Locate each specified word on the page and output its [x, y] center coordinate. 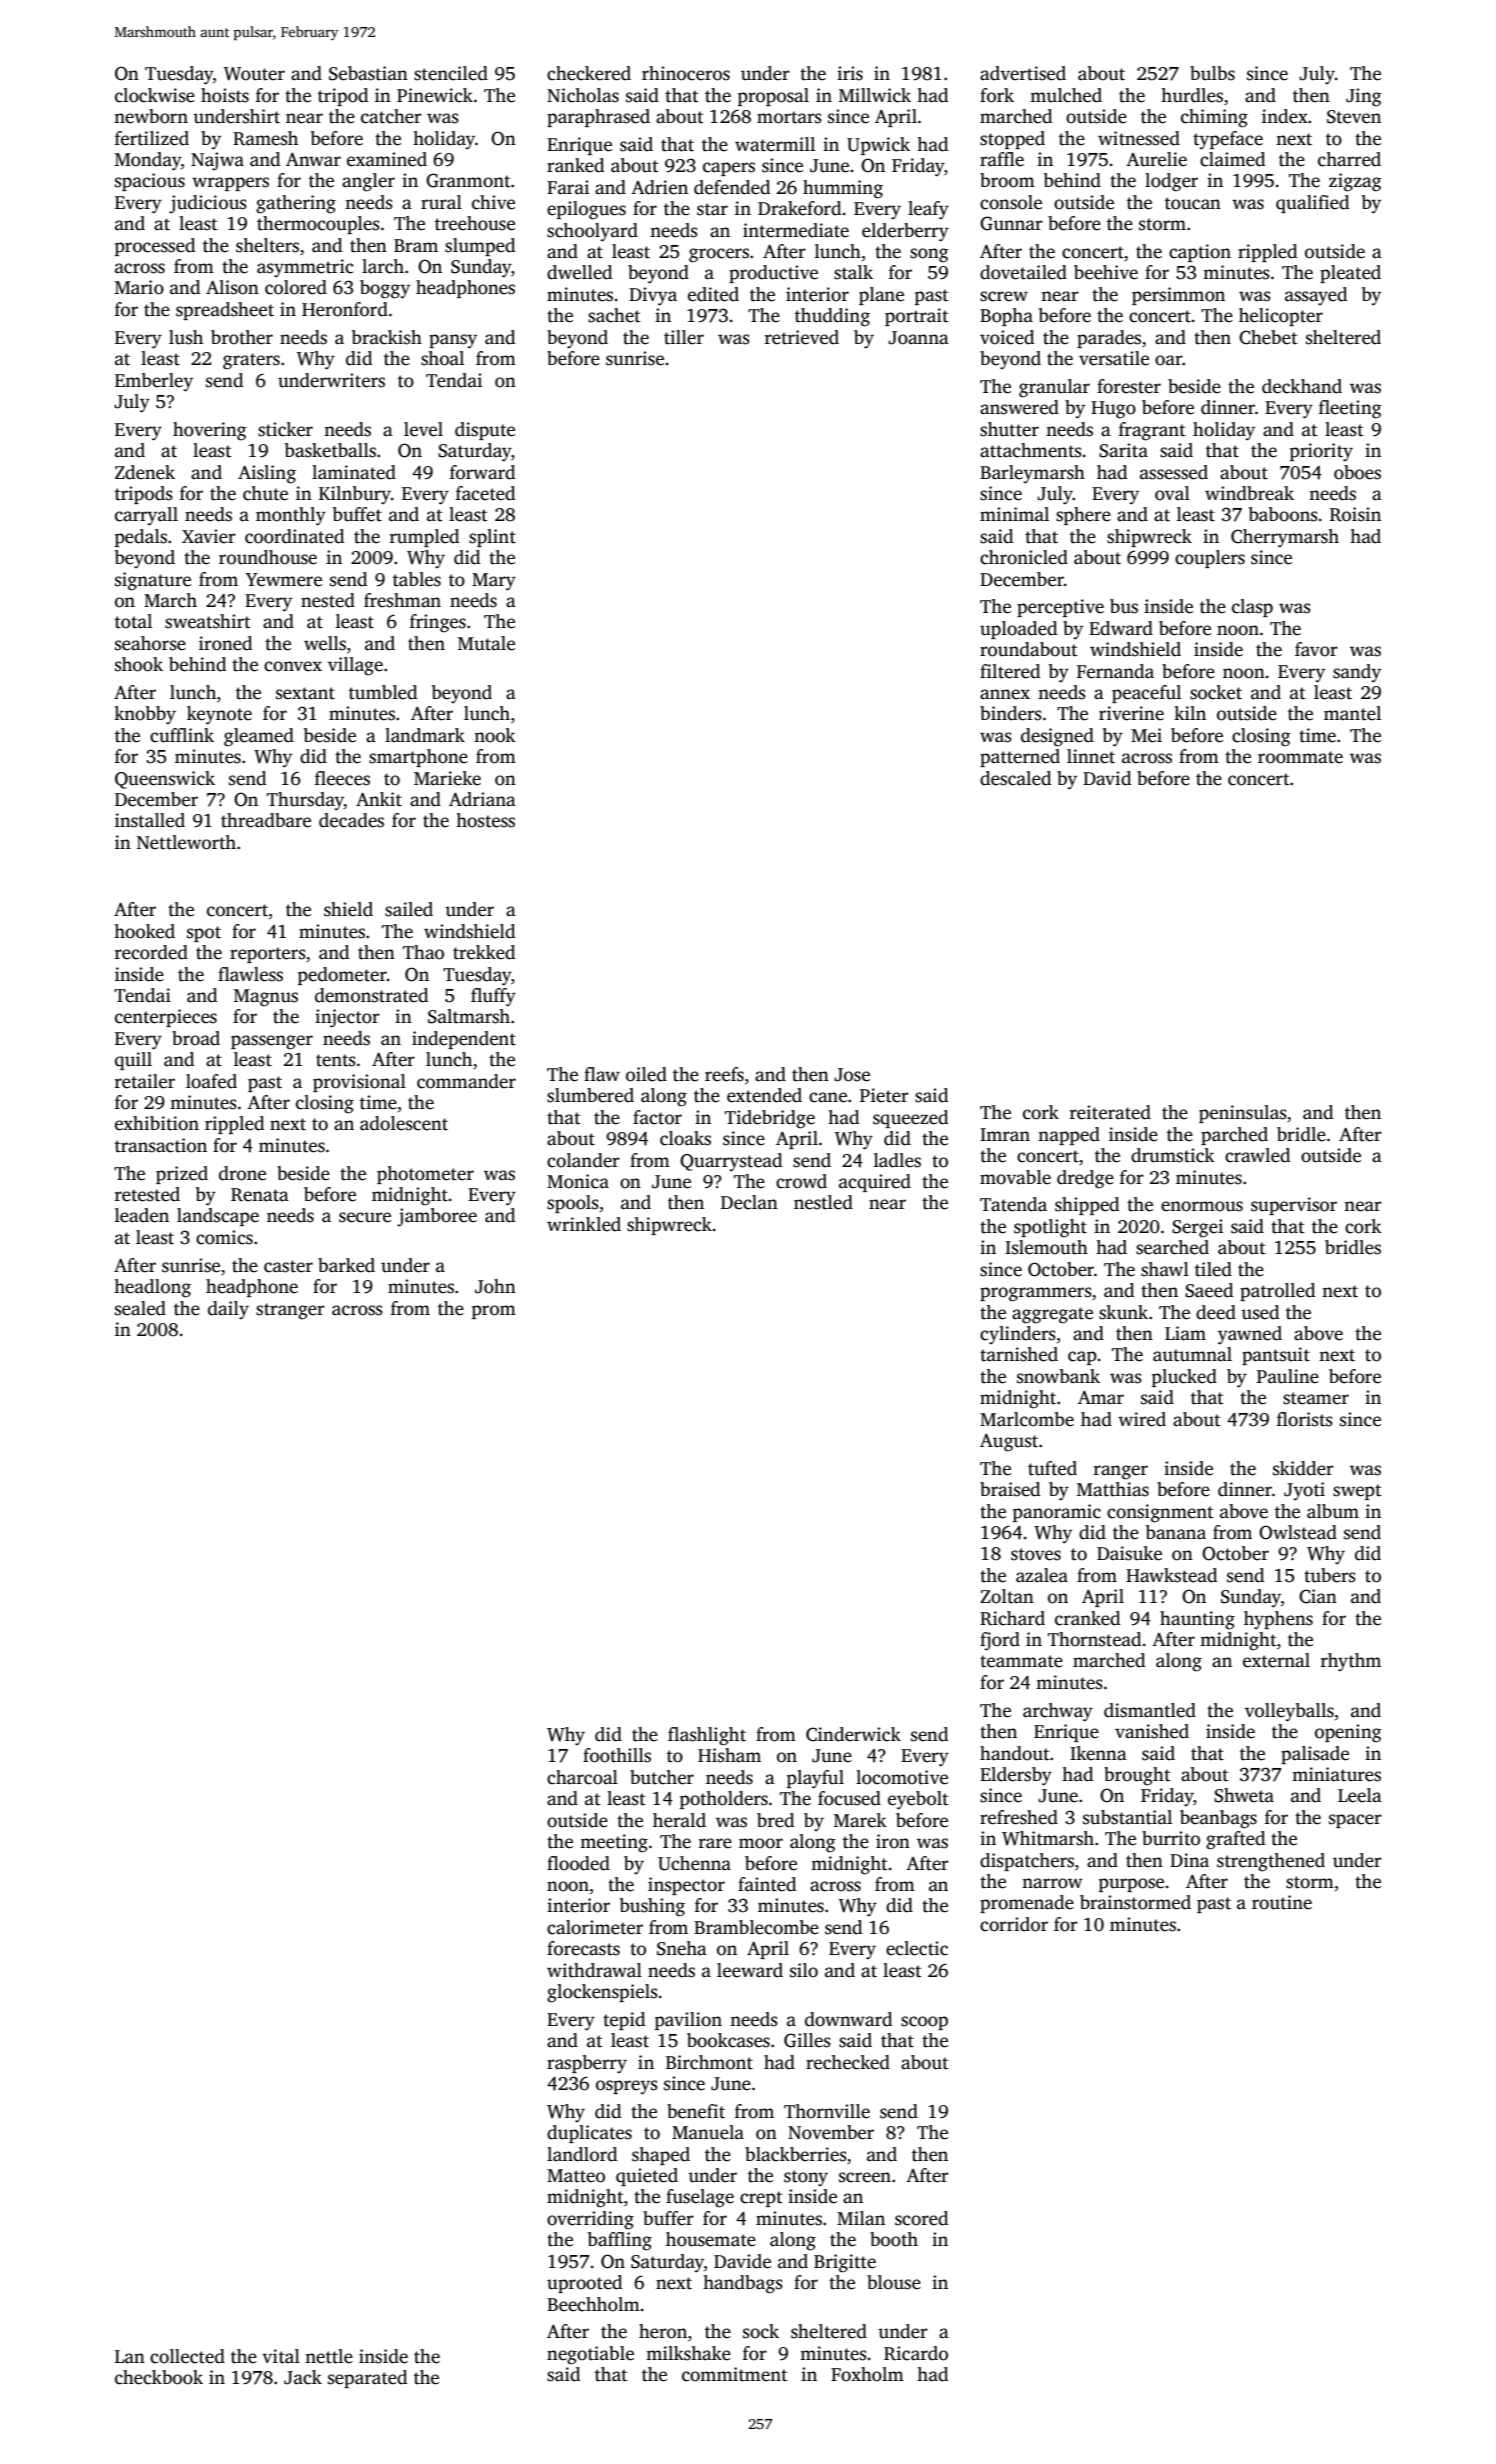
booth [894, 2239]
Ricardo [916, 2353]
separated [367, 2379]
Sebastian [368, 73]
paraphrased [598, 118]
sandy [1357, 673]
